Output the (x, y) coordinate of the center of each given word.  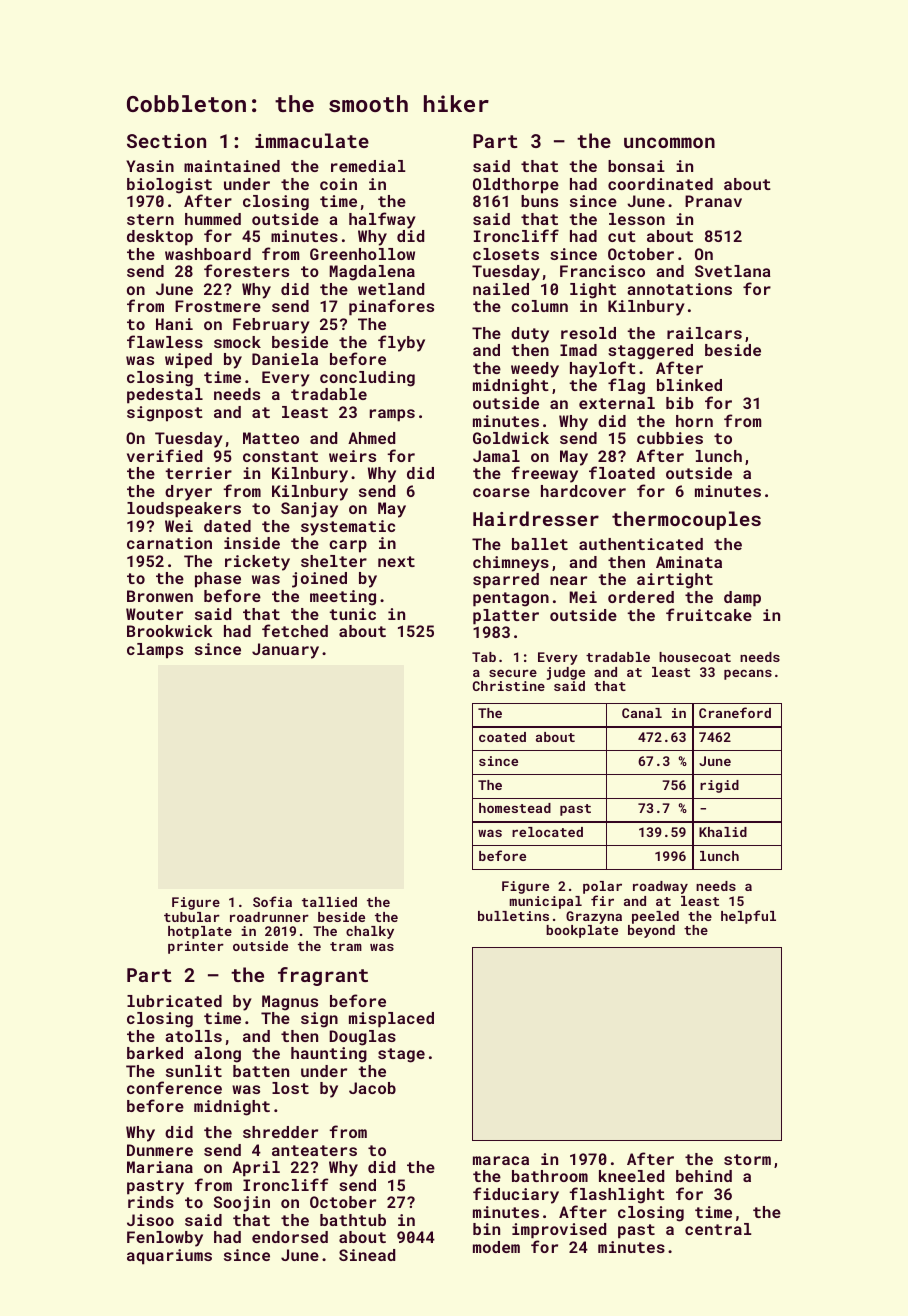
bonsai (636, 166)
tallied (329, 902)
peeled (655, 917)
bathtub (353, 1220)
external (617, 403)
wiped (188, 361)
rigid (719, 786)
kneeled (631, 1176)
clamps (155, 651)
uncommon (669, 142)
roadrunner (269, 917)
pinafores (391, 307)
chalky (370, 932)
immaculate (312, 140)
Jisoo (150, 1220)
